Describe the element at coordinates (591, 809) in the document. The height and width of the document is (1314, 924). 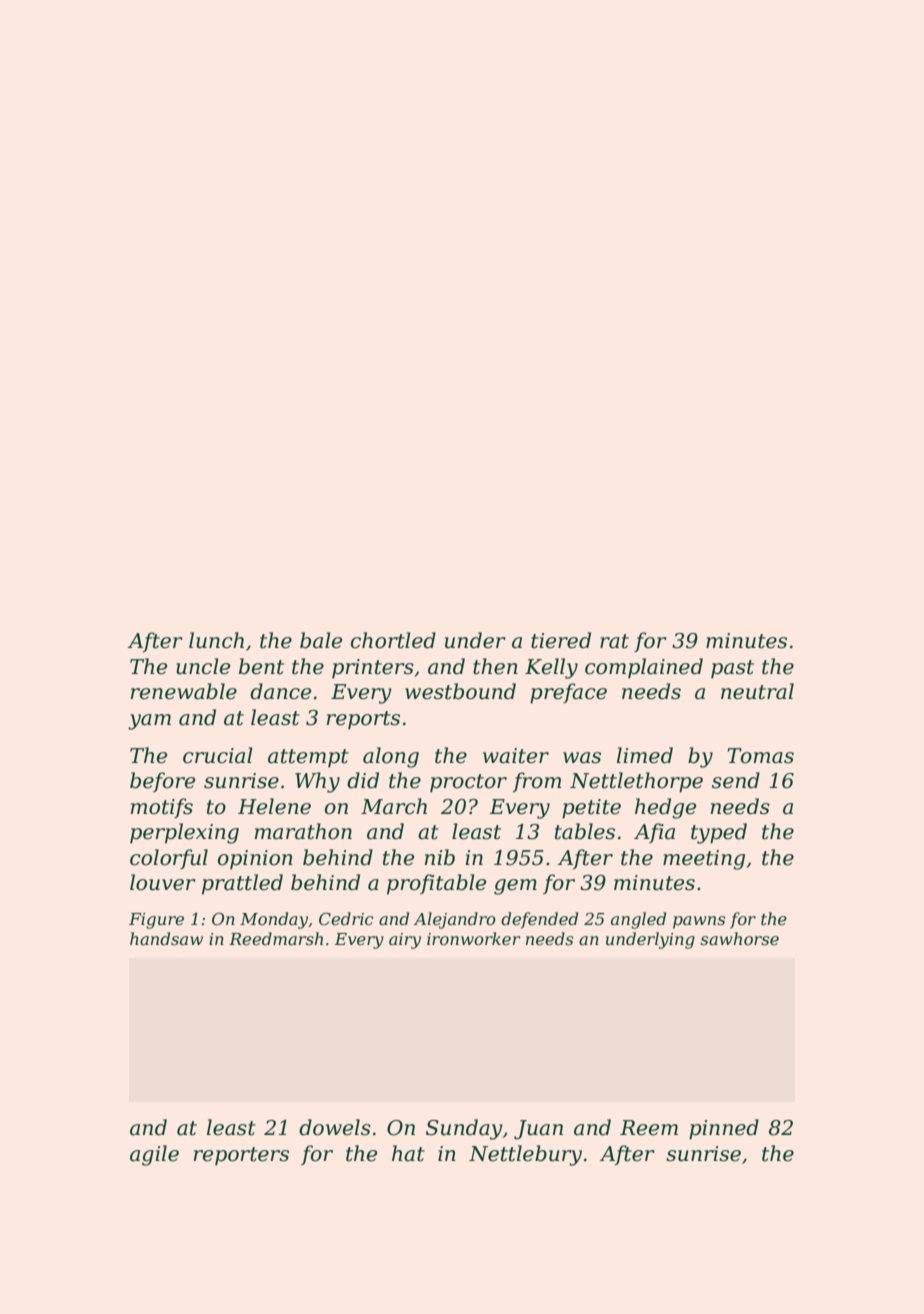
I see `petite` at that location.
